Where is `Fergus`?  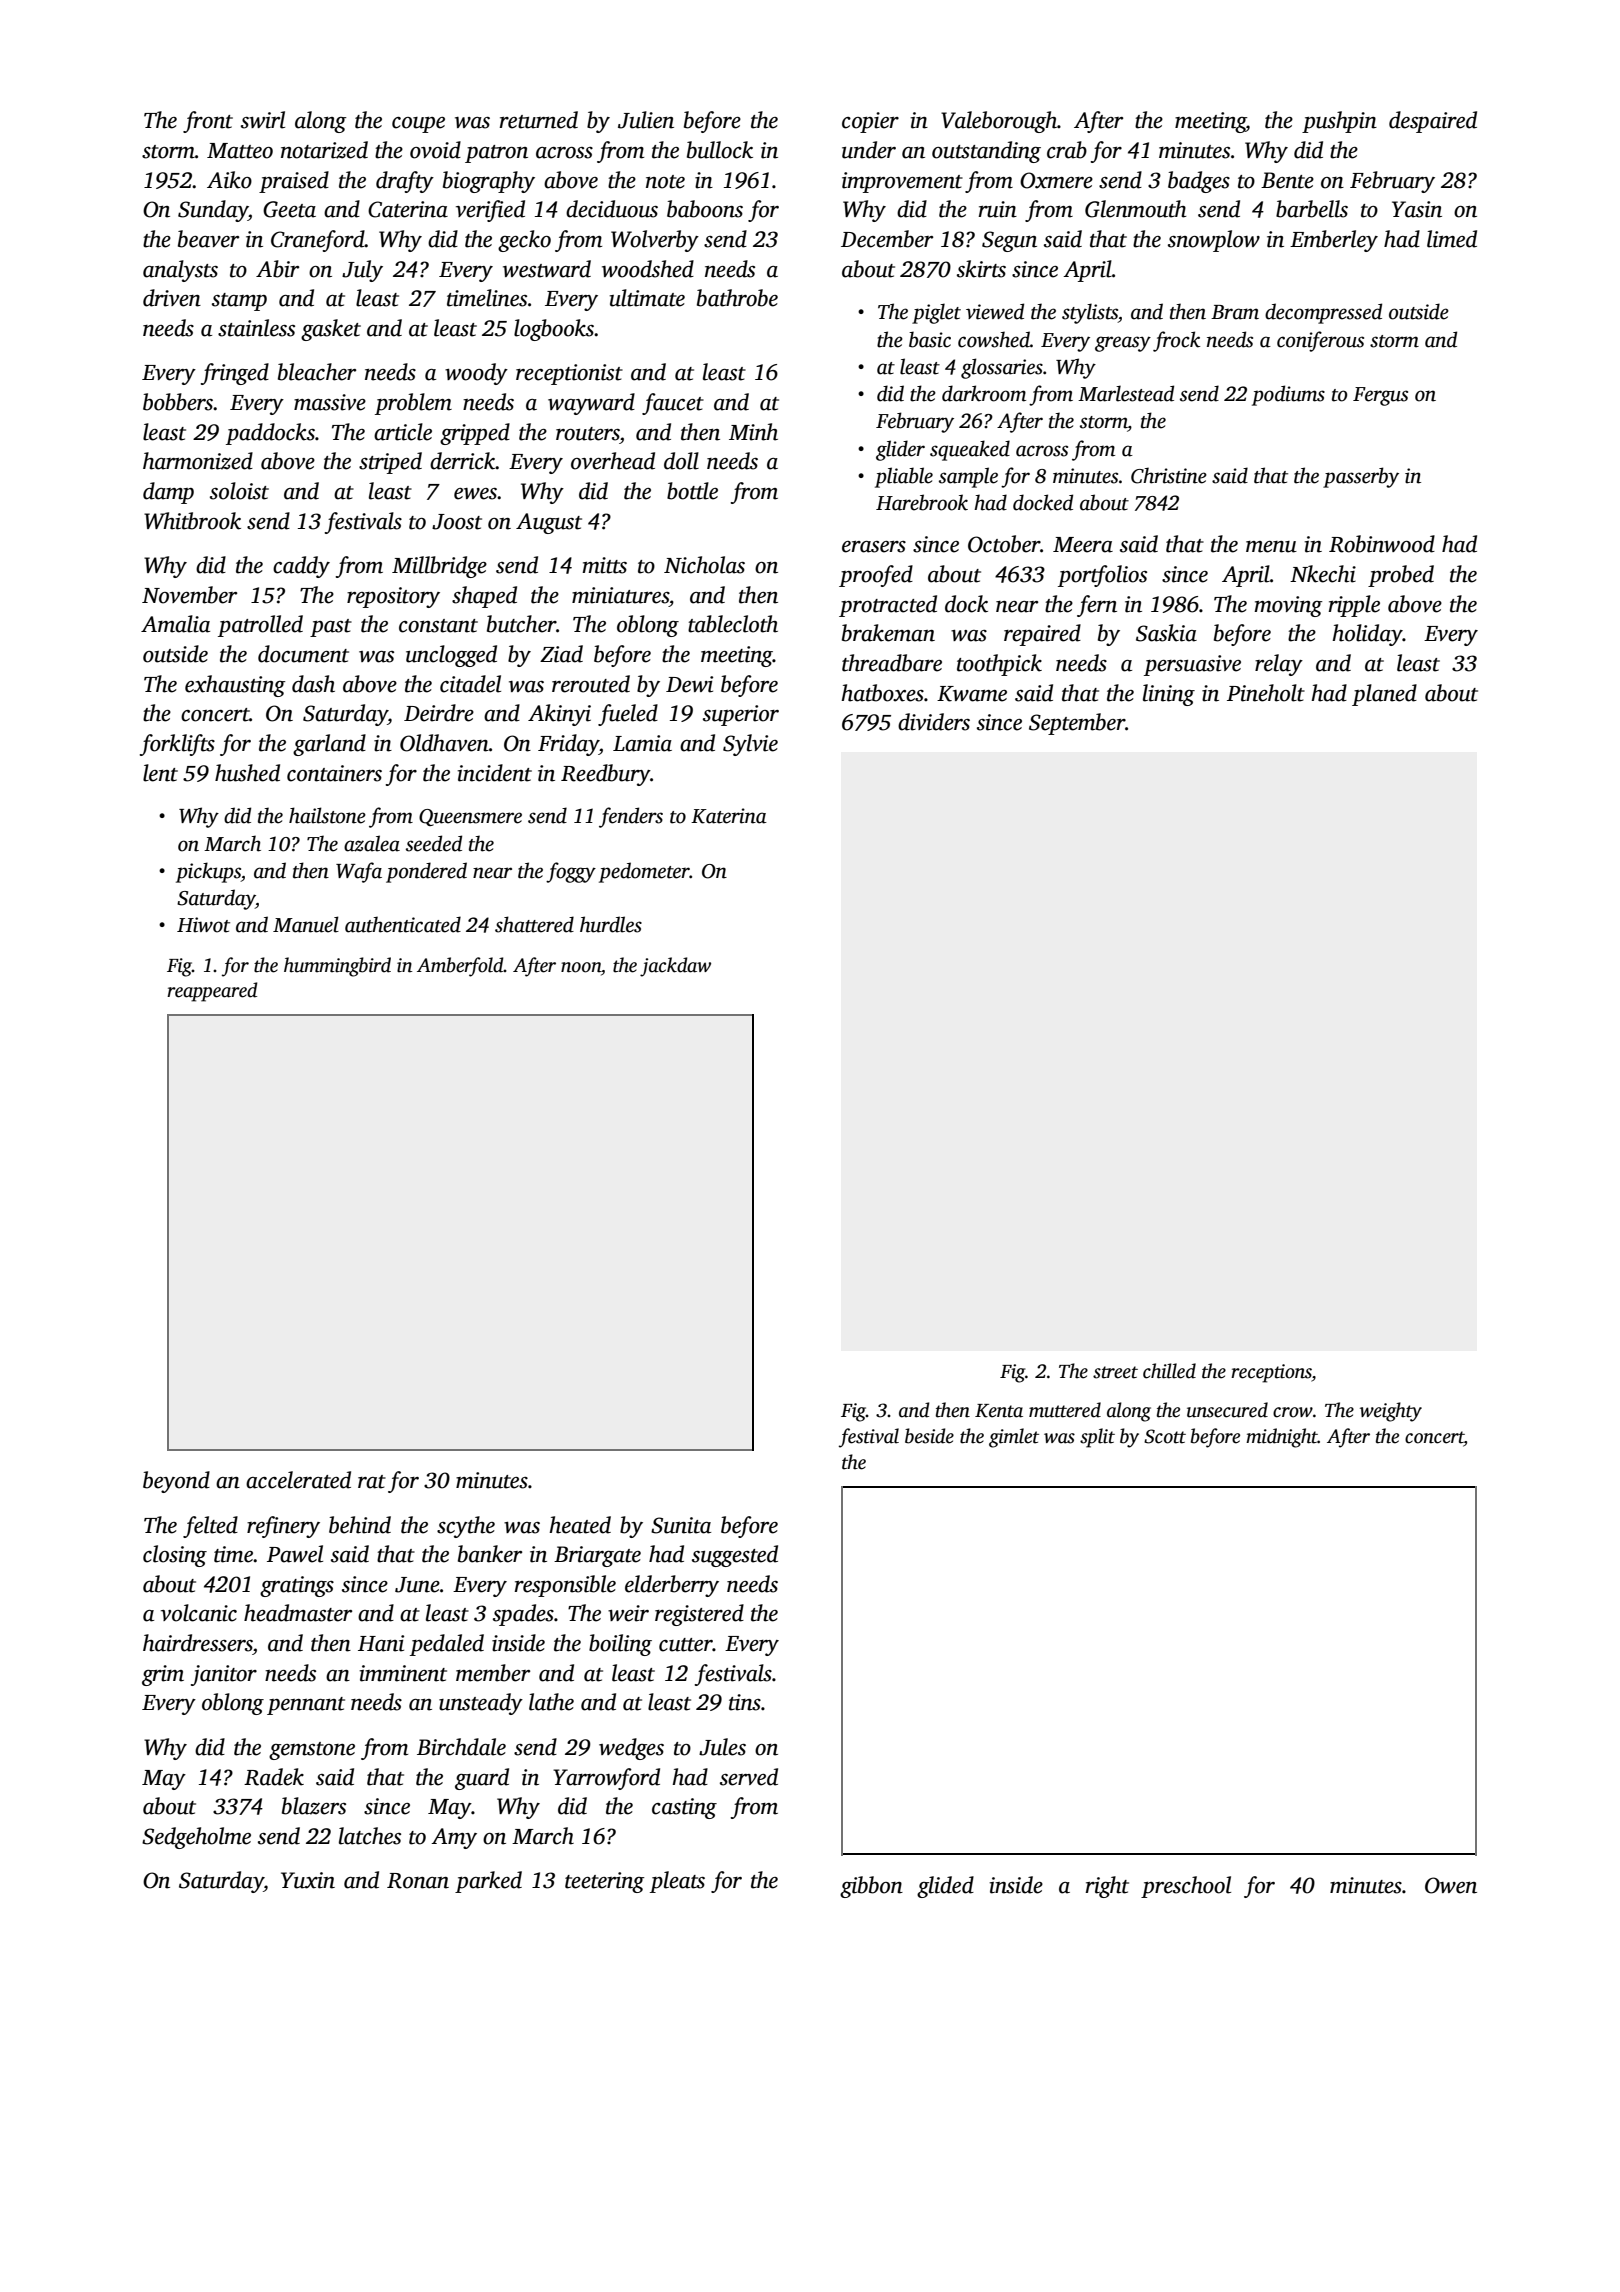 Fergus is located at coordinates (1380, 396).
